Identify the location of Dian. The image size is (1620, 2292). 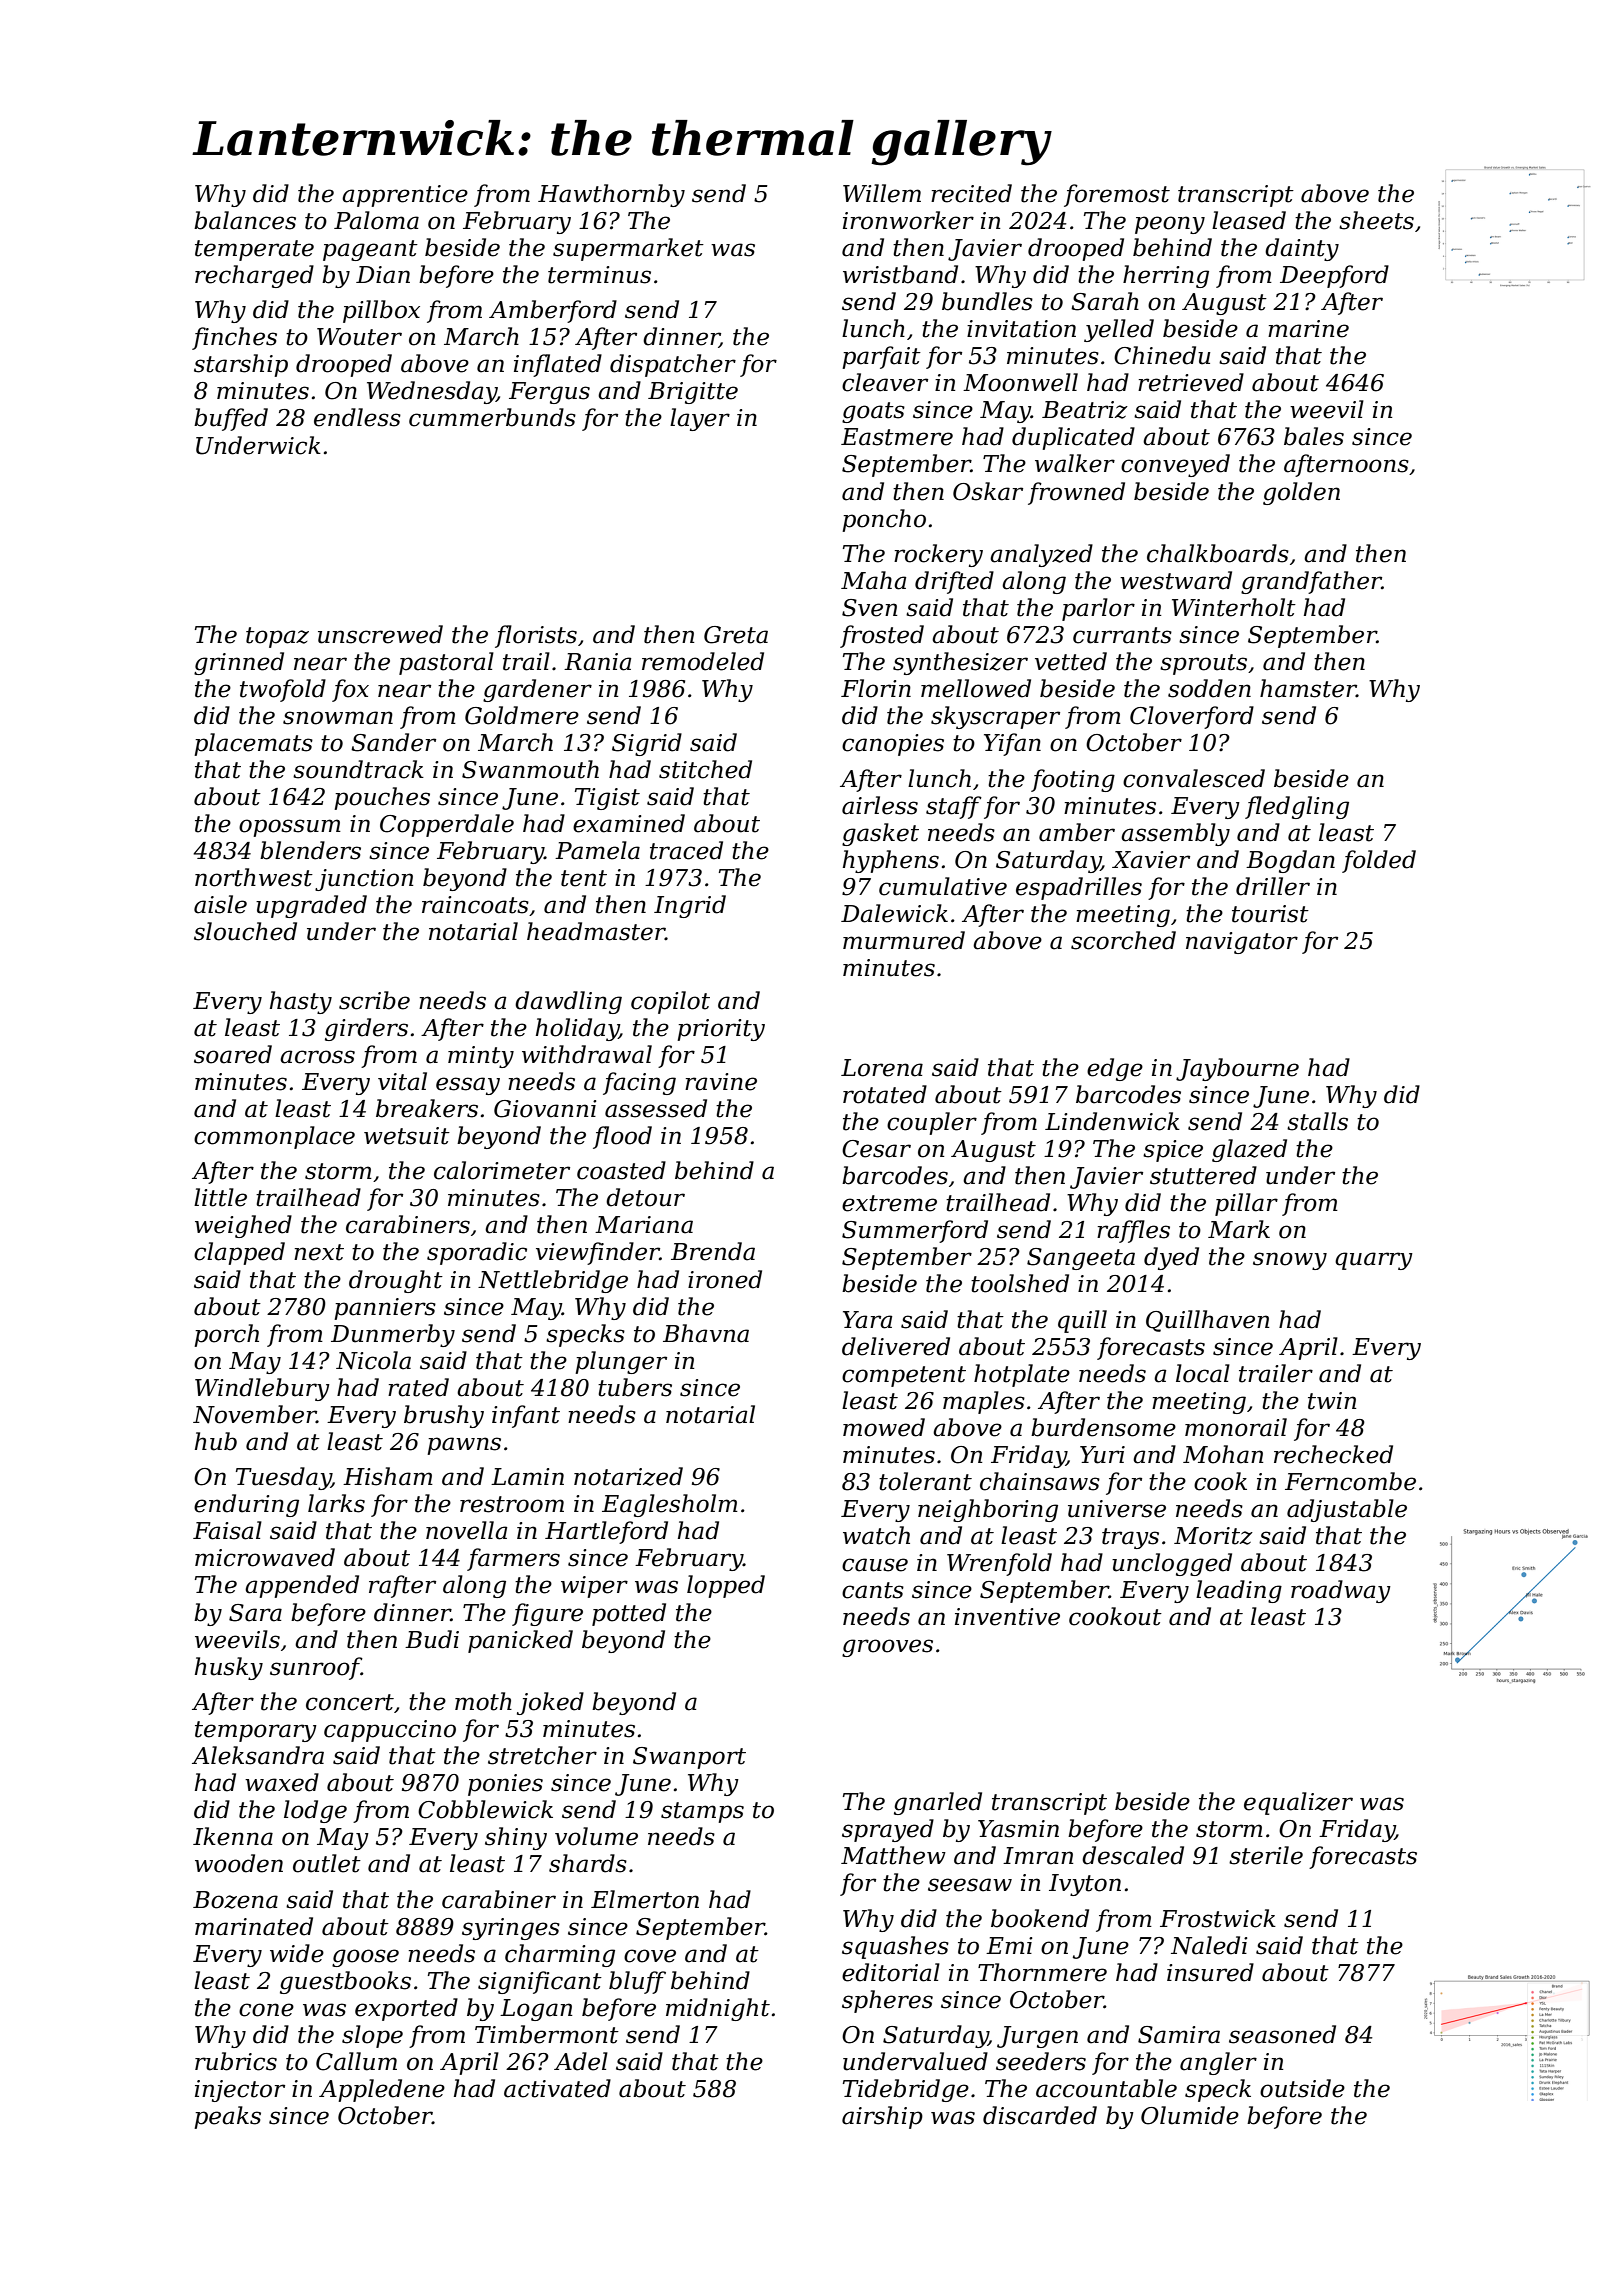
(383, 275).
